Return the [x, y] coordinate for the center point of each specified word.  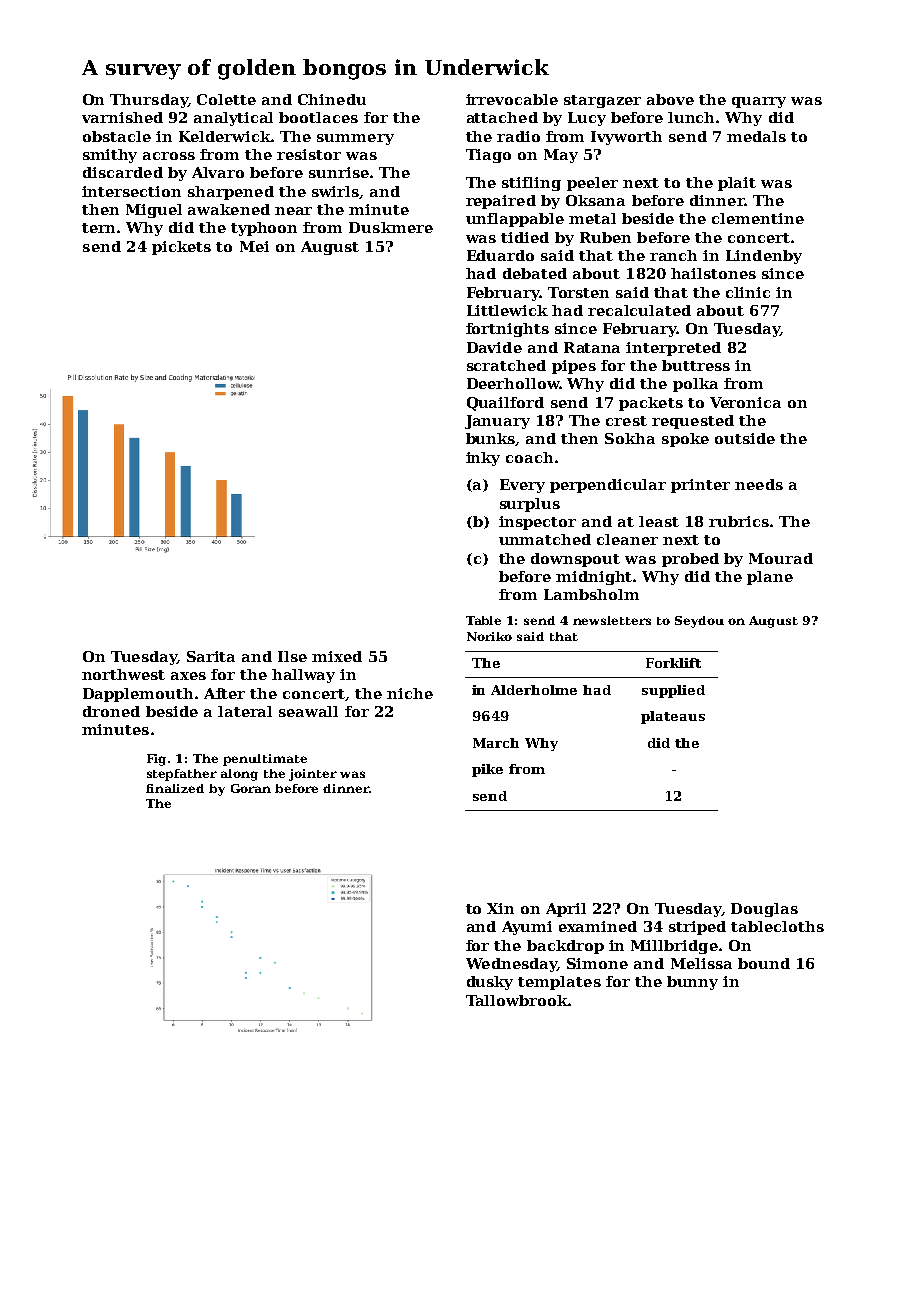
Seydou [699, 622]
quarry [759, 102]
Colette [226, 99]
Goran [251, 788]
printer [700, 486]
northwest [123, 674]
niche [410, 693]
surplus [530, 505]
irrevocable [512, 99]
